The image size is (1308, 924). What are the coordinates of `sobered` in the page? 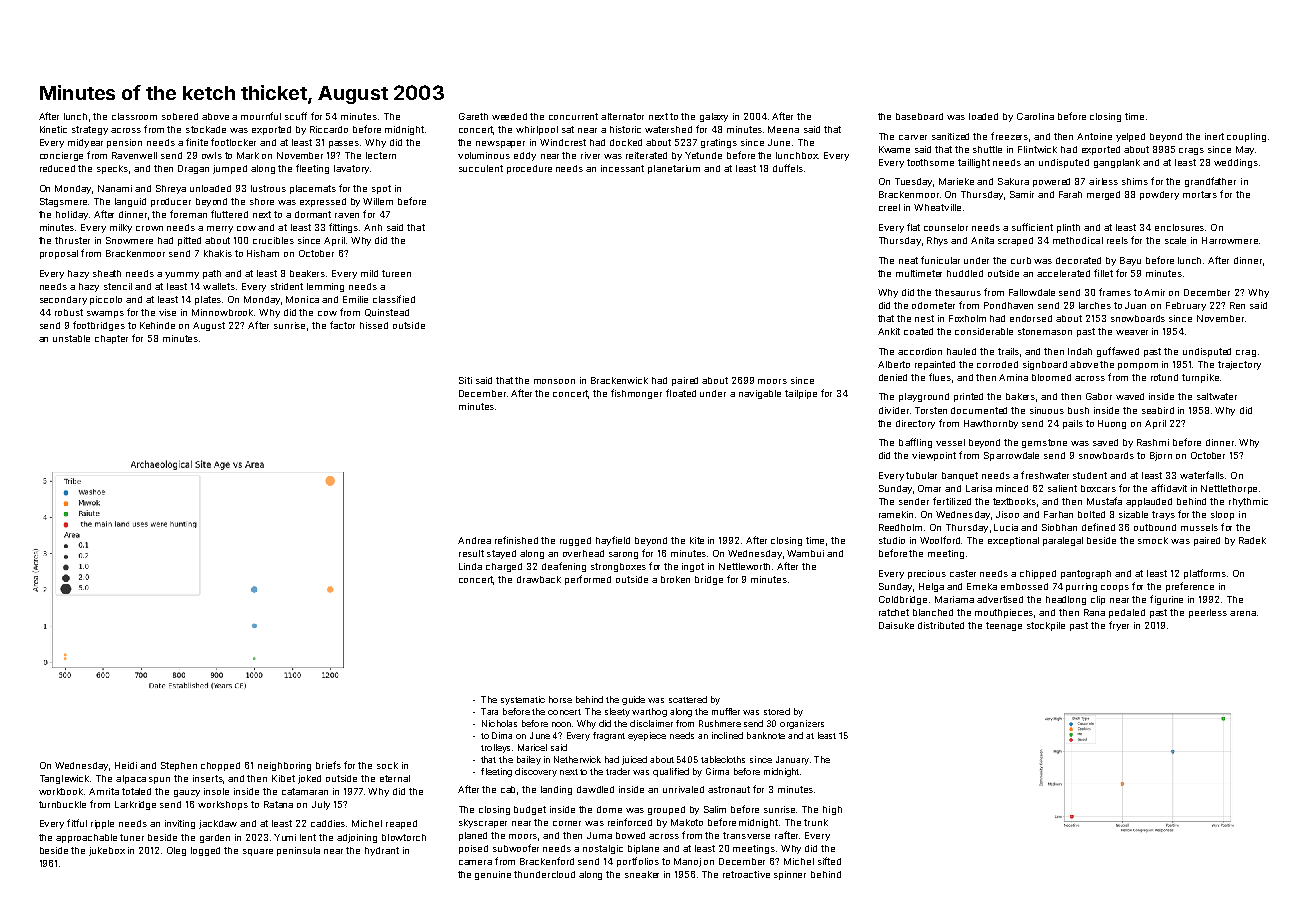 It's located at (180, 116).
